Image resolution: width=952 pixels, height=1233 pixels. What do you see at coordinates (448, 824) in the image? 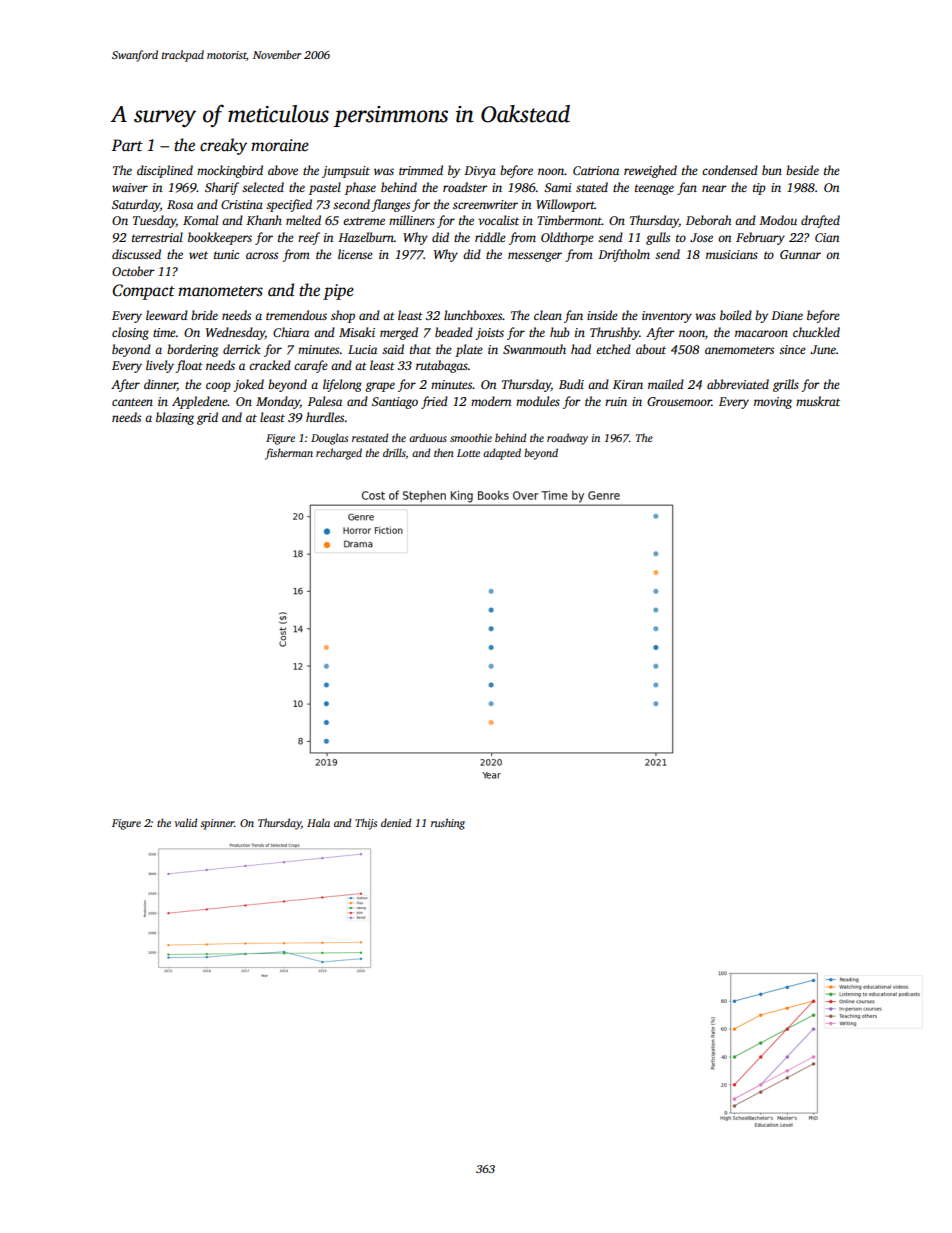
I see `rushing` at bounding box center [448, 824].
